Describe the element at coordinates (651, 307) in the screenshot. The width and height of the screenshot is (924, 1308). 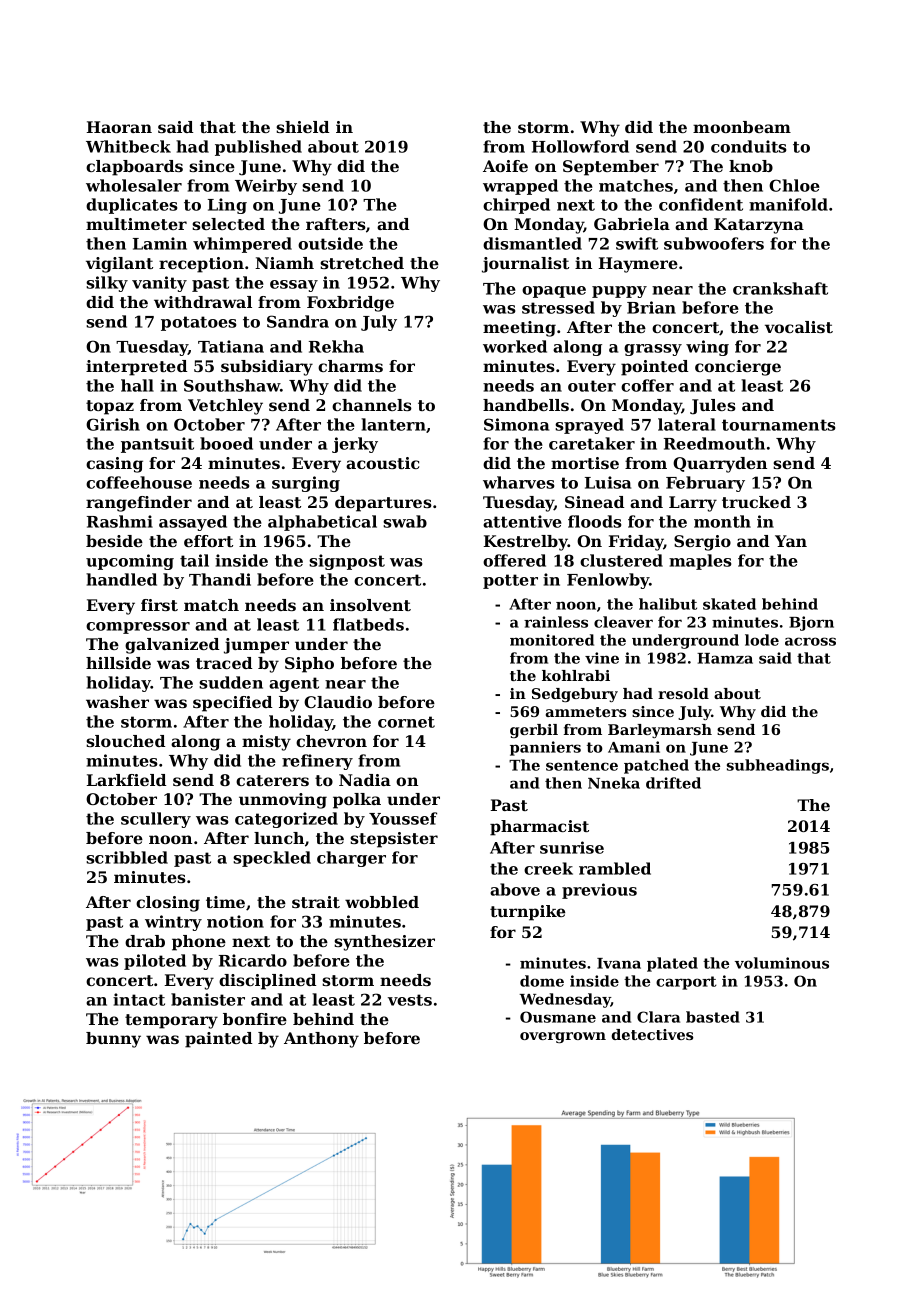
I see `Brian` at that location.
